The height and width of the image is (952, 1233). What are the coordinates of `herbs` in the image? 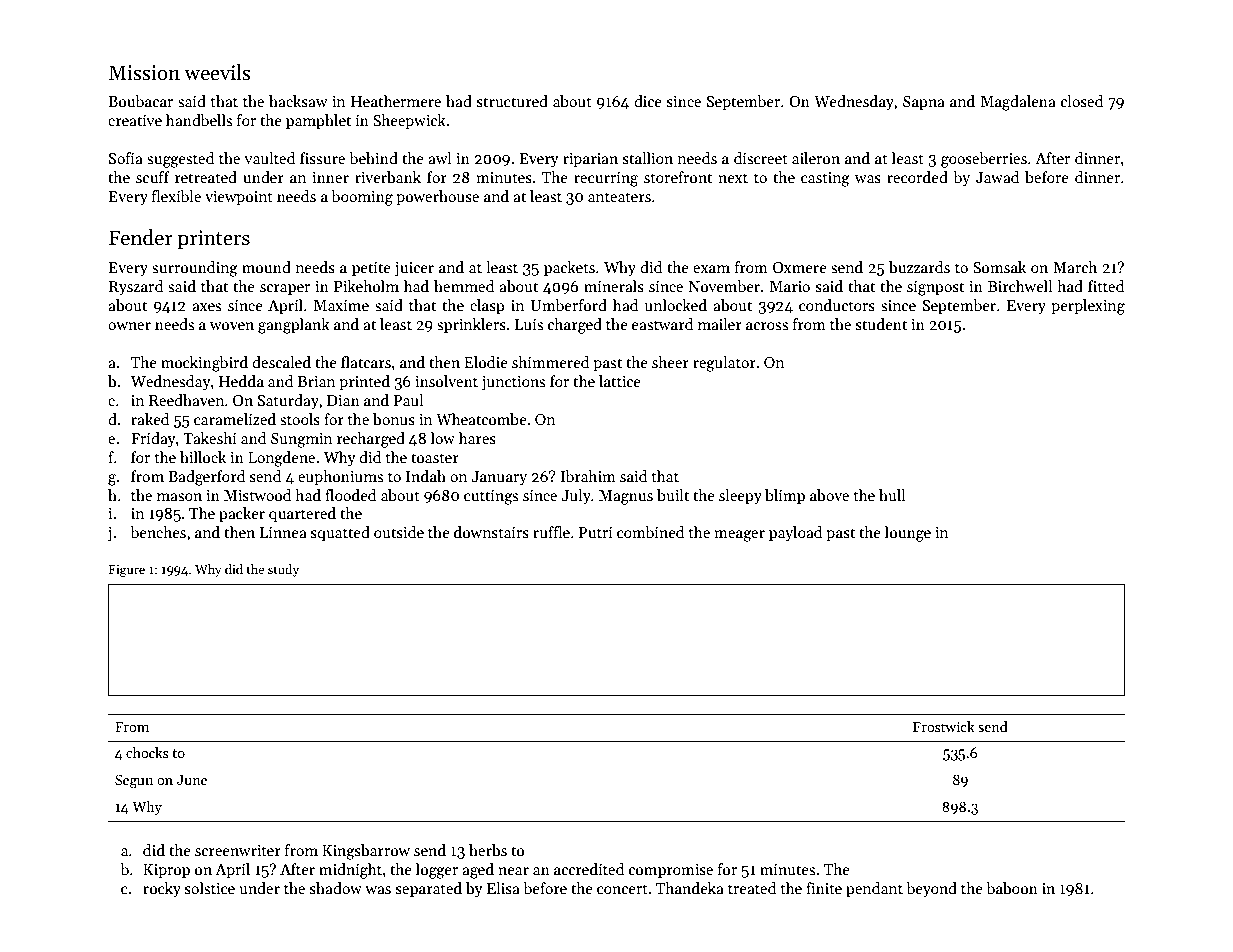 It's located at (488, 850).
